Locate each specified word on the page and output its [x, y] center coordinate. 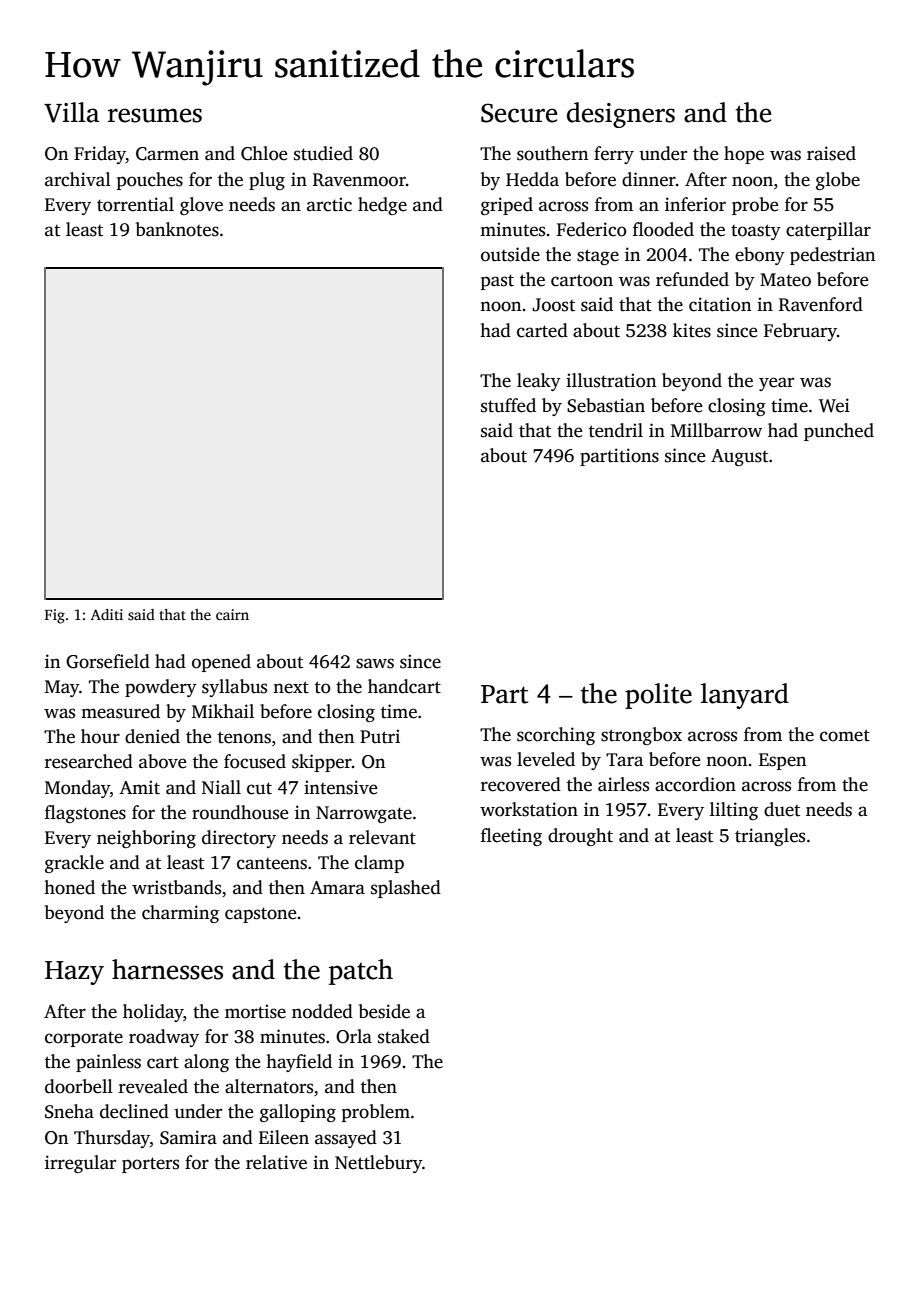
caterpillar [828, 231]
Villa [71, 112]
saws [375, 663]
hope [744, 155]
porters [150, 1165]
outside [510, 254]
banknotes [177, 229]
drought [580, 837]
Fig [55, 616]
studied [323, 153]
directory [239, 839]
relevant [382, 837]
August [739, 457]
